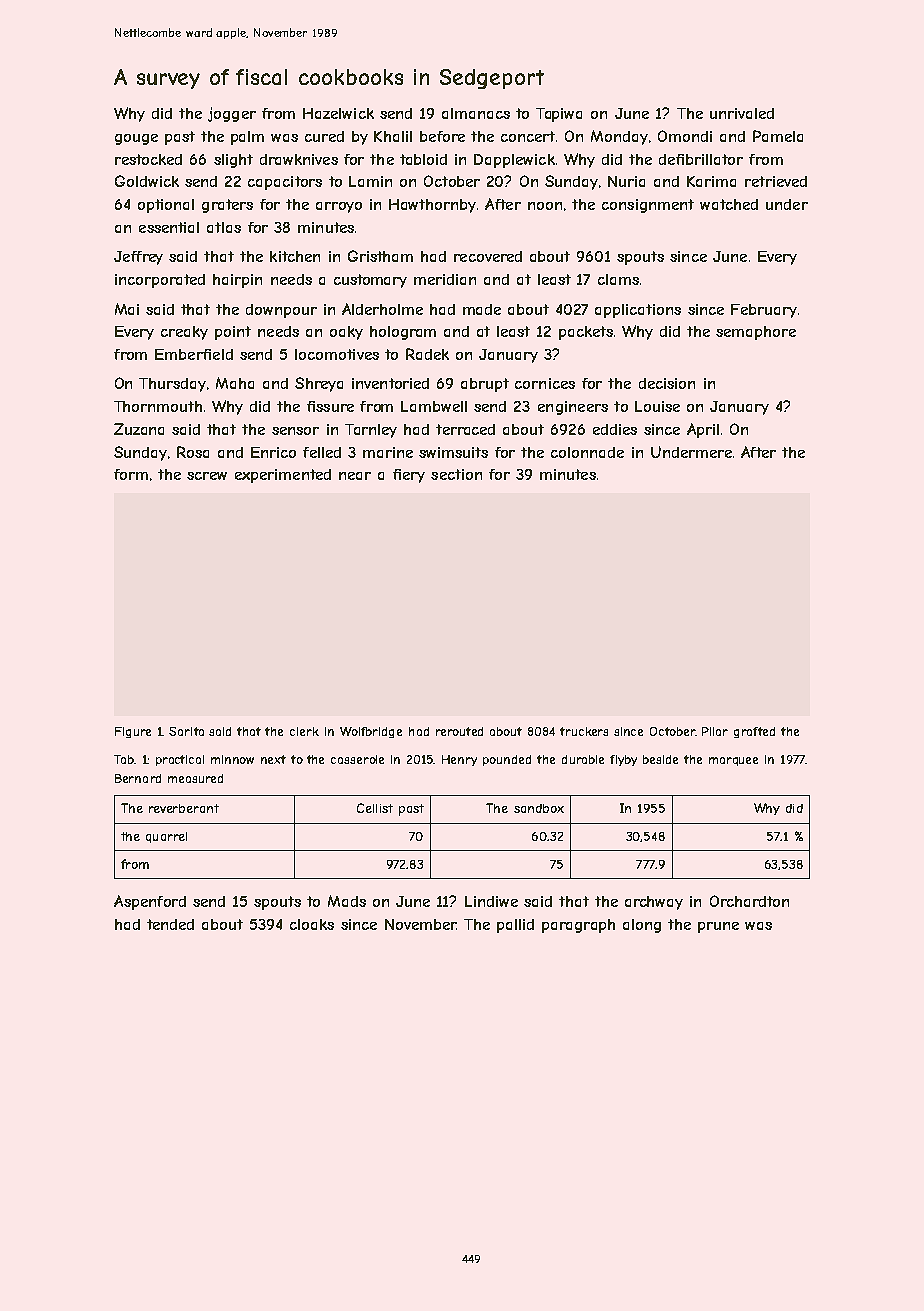  What do you see at coordinates (166, 837) in the screenshot?
I see `quarrel` at bounding box center [166, 837].
